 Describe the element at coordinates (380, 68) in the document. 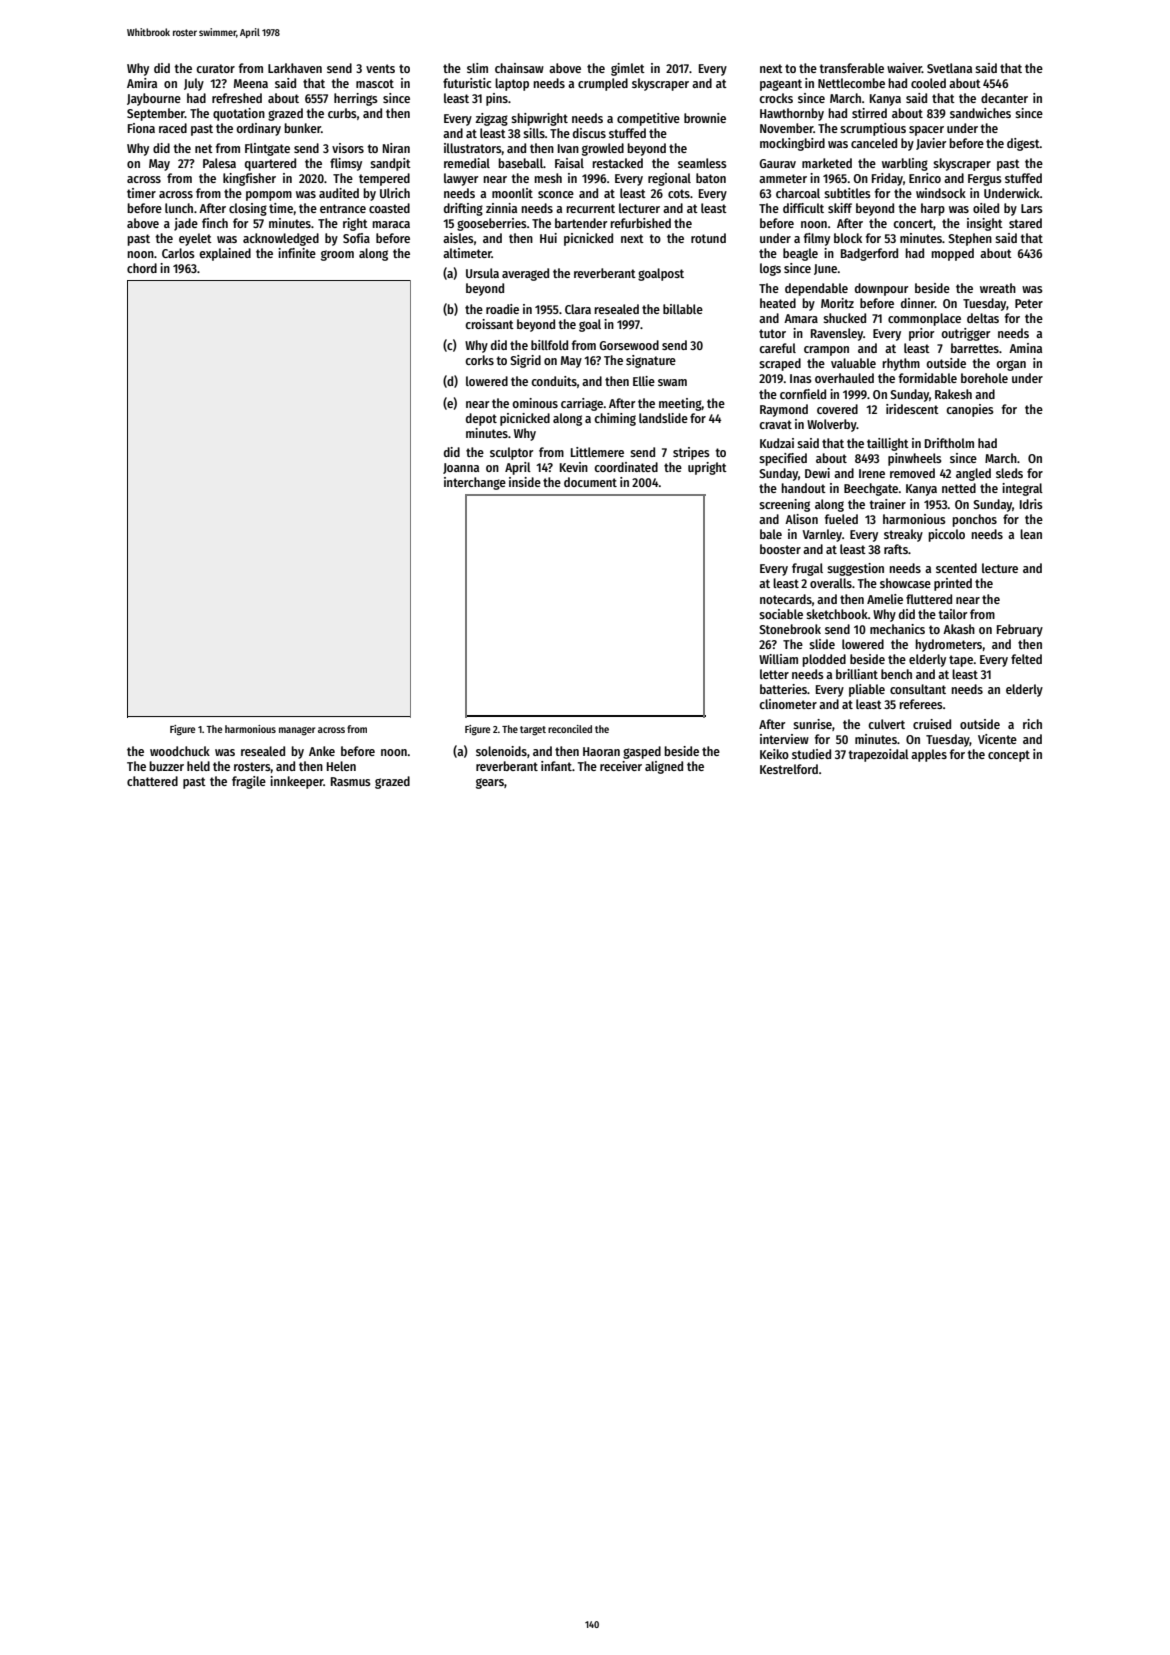

I see `vents` at that location.
